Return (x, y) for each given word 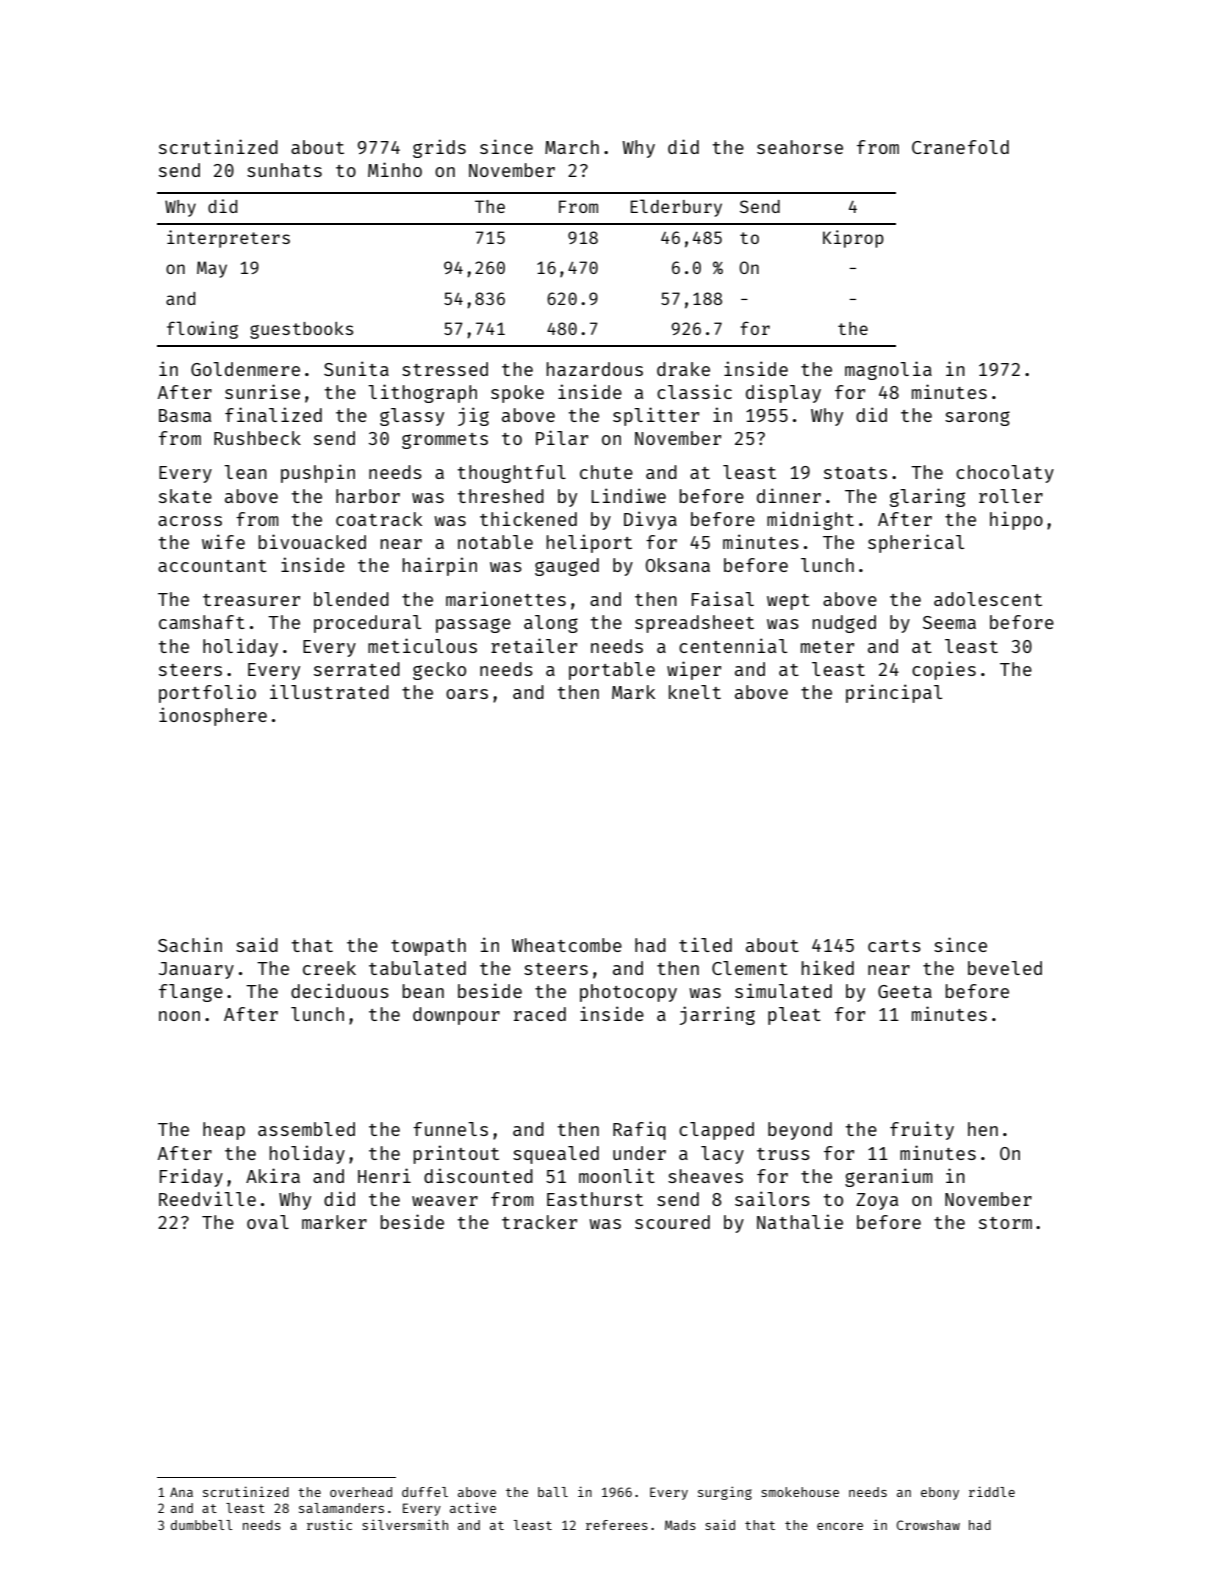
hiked (827, 967)
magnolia (888, 370)
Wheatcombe (567, 945)
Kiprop (853, 239)
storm (1005, 1223)
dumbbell (202, 1525)
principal (894, 693)
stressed (445, 369)
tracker (539, 1222)
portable (612, 671)
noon (179, 1016)
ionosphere (213, 716)
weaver (445, 1201)
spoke (517, 394)
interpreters (228, 239)
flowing (202, 330)
